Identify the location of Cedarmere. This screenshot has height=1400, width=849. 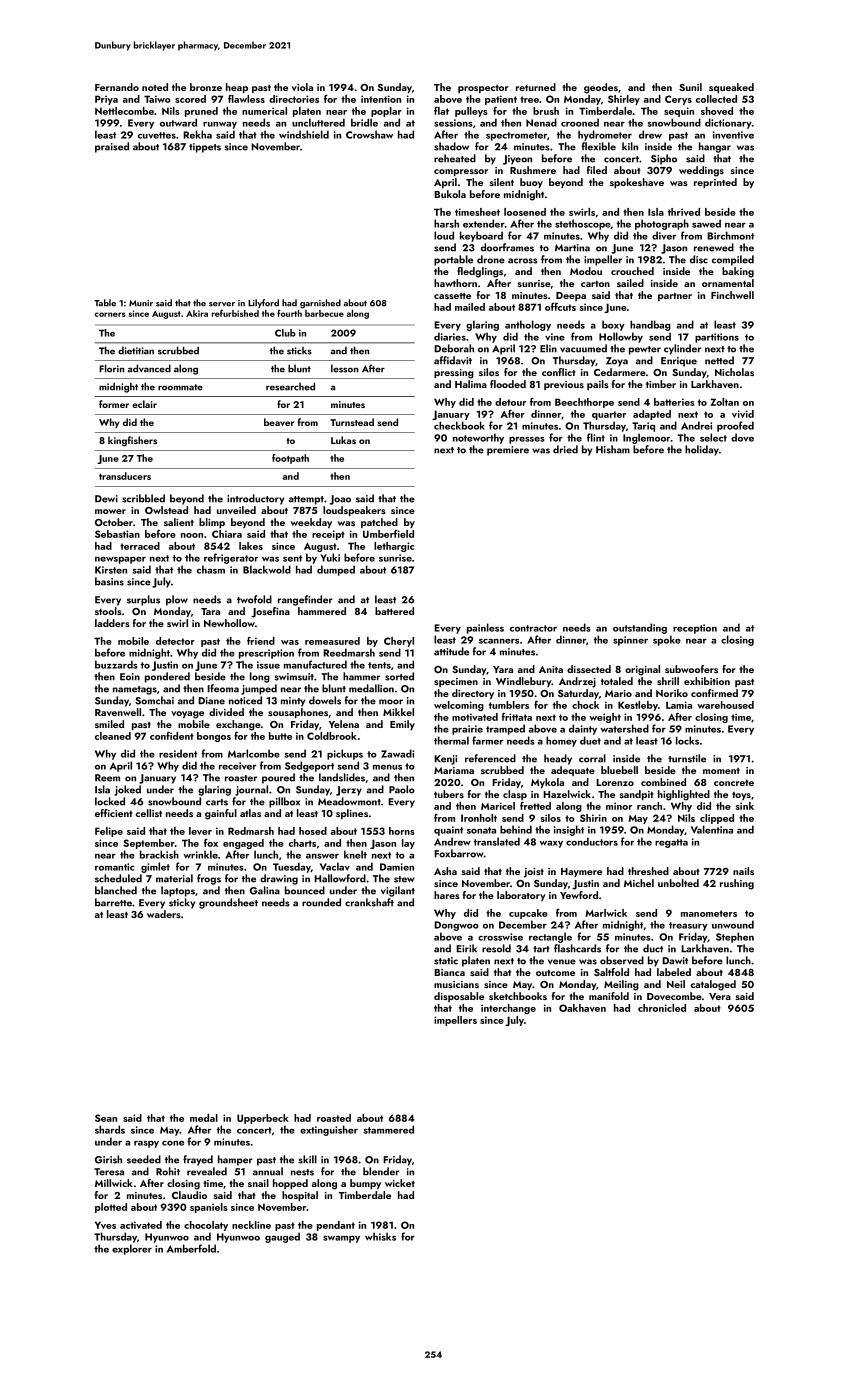
(620, 372).
